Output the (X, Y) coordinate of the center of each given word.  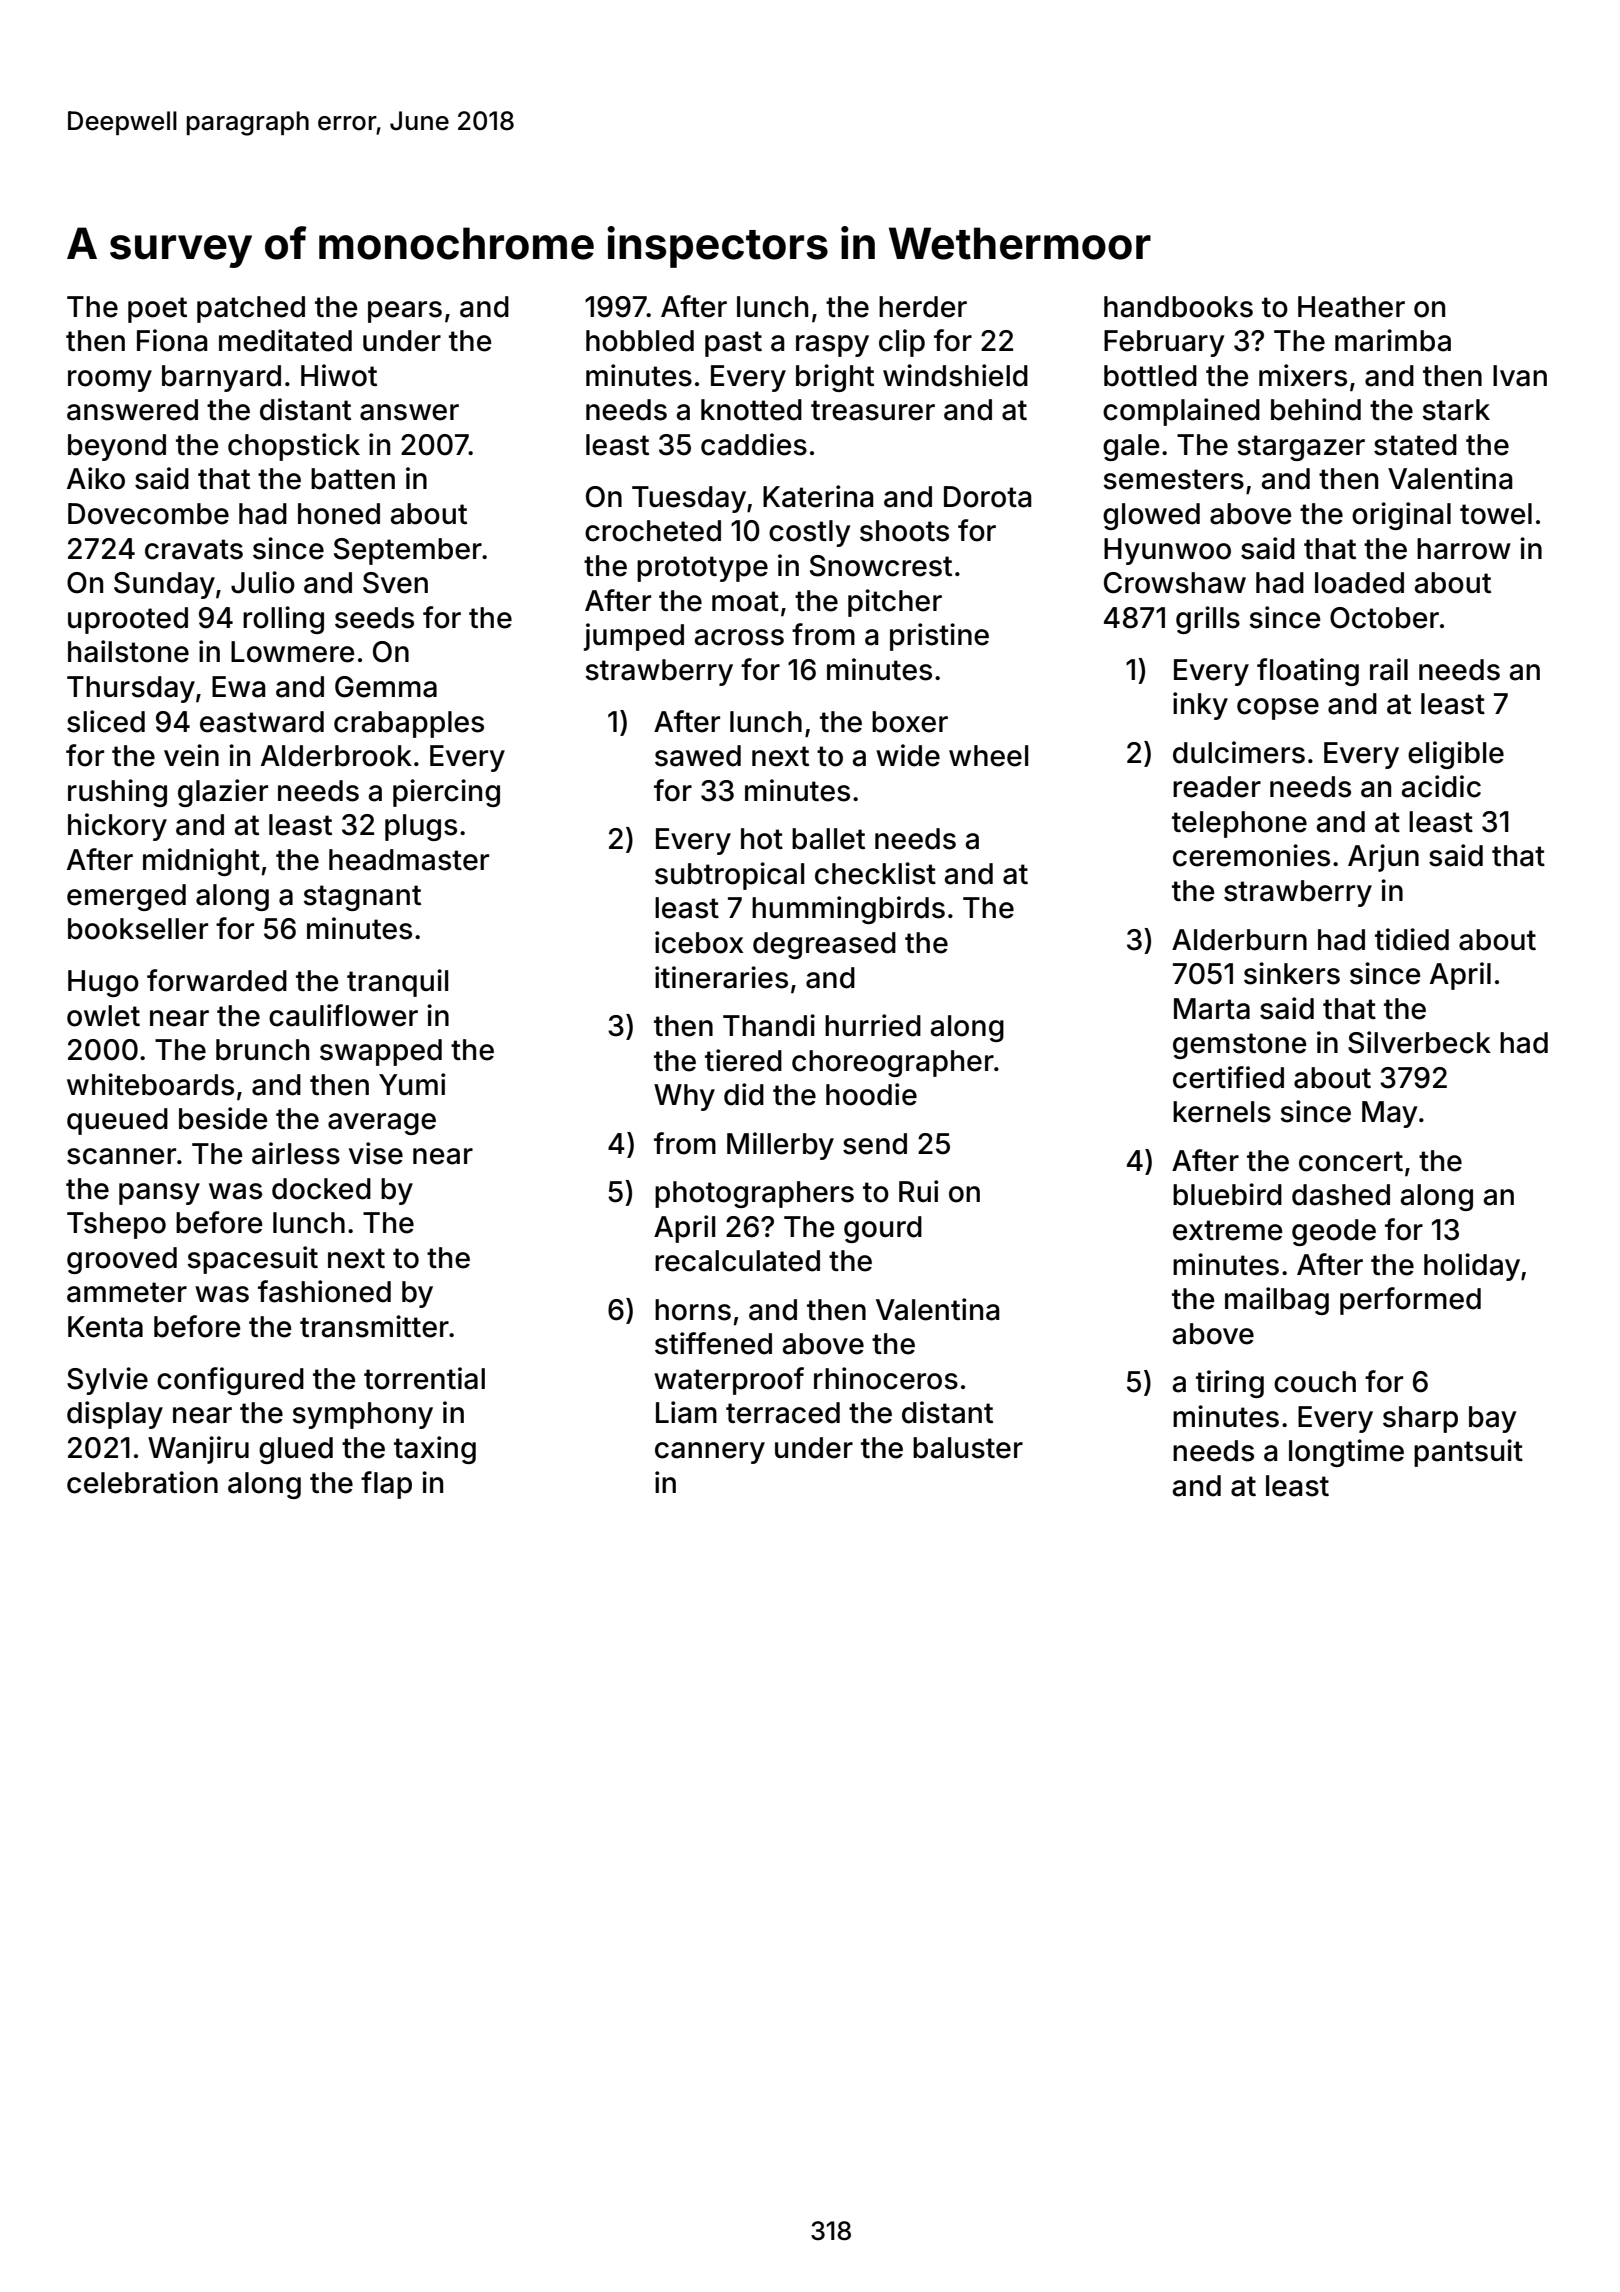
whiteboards (150, 1084)
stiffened (713, 1343)
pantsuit (1468, 1453)
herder (923, 307)
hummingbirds (848, 910)
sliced (106, 721)
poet (157, 310)
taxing (435, 1450)
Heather (1351, 307)
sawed (698, 756)
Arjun (1383, 858)
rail (1389, 669)
